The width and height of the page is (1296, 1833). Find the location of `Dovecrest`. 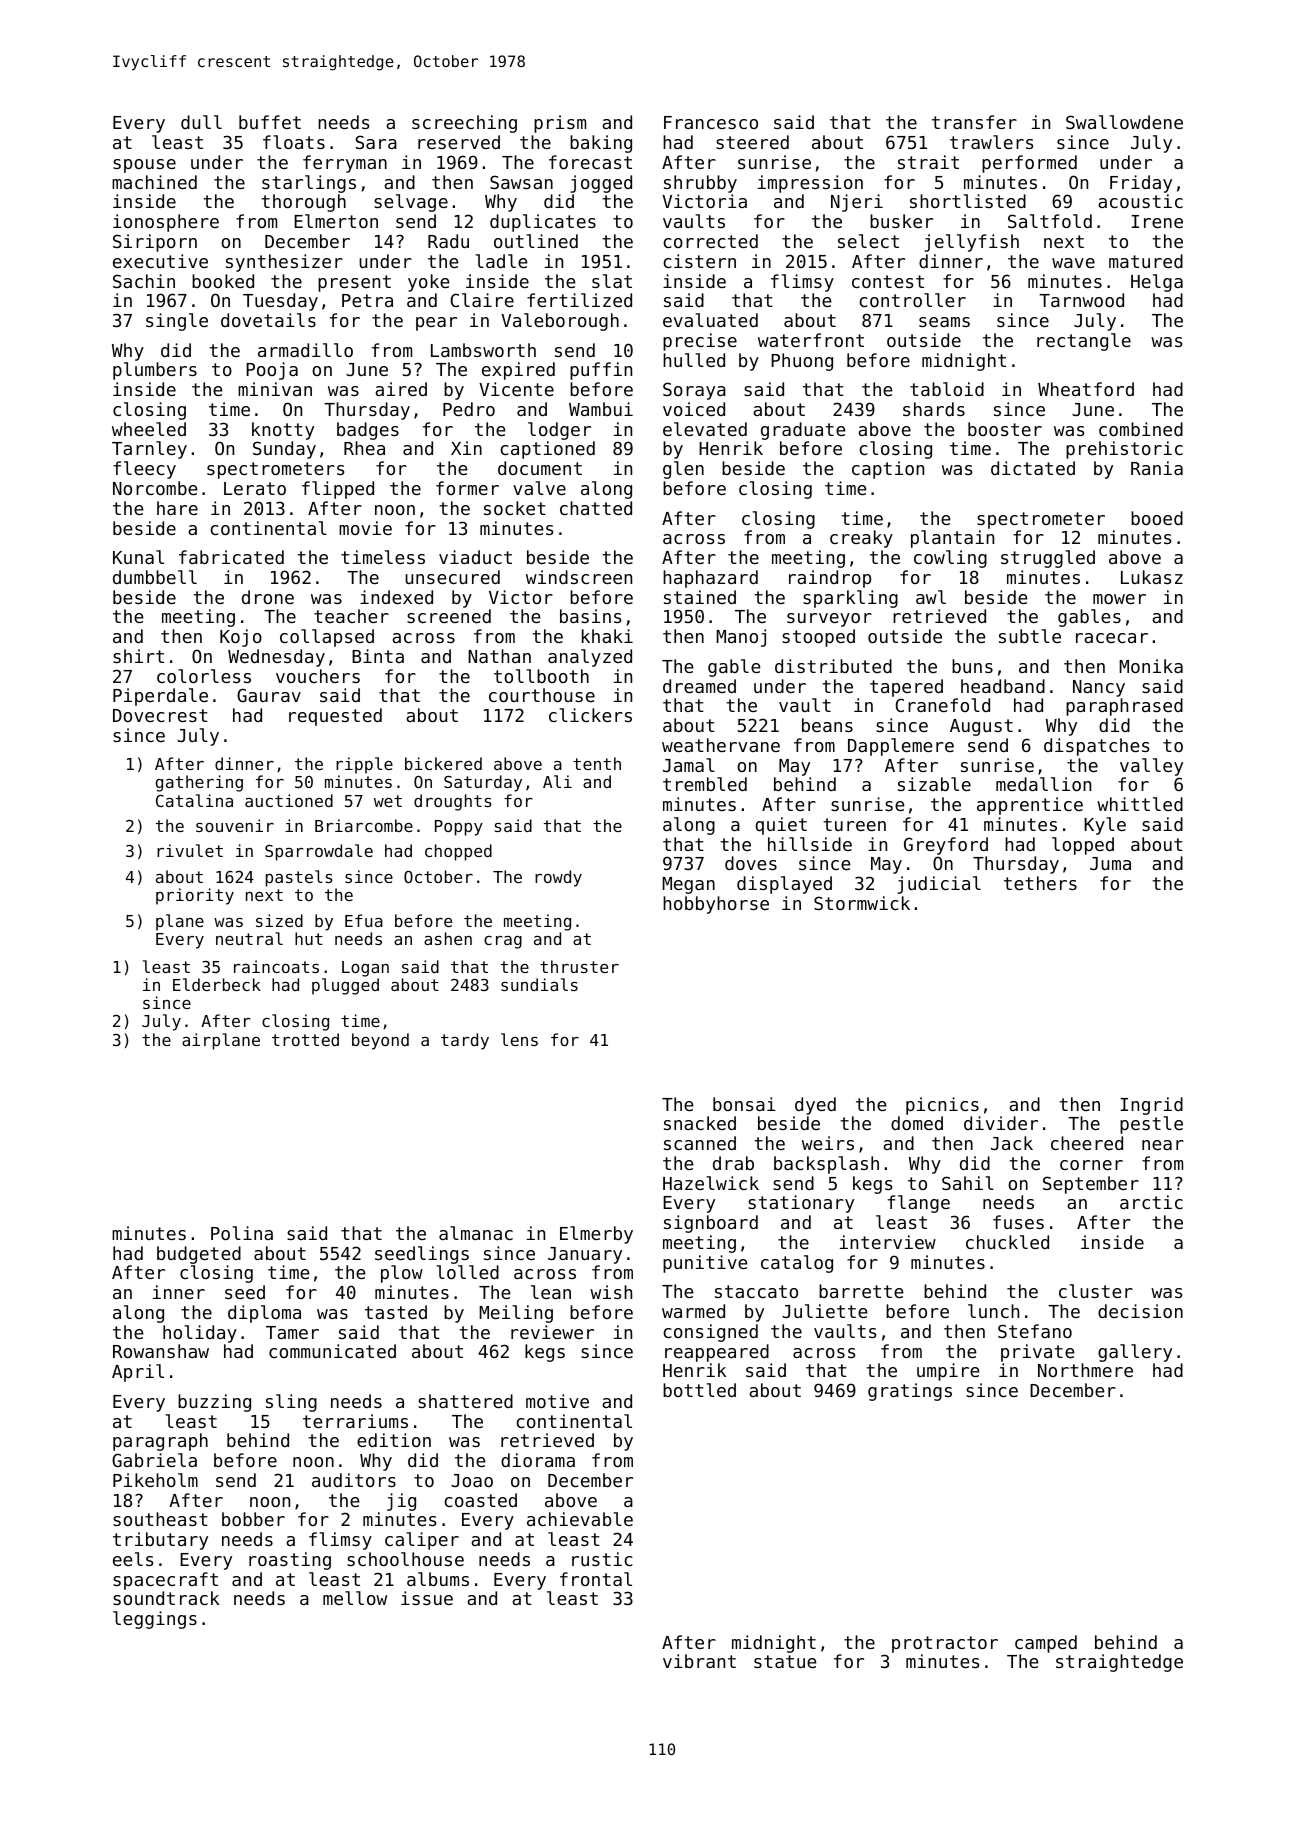

Dovecrest is located at coordinates (160, 715).
